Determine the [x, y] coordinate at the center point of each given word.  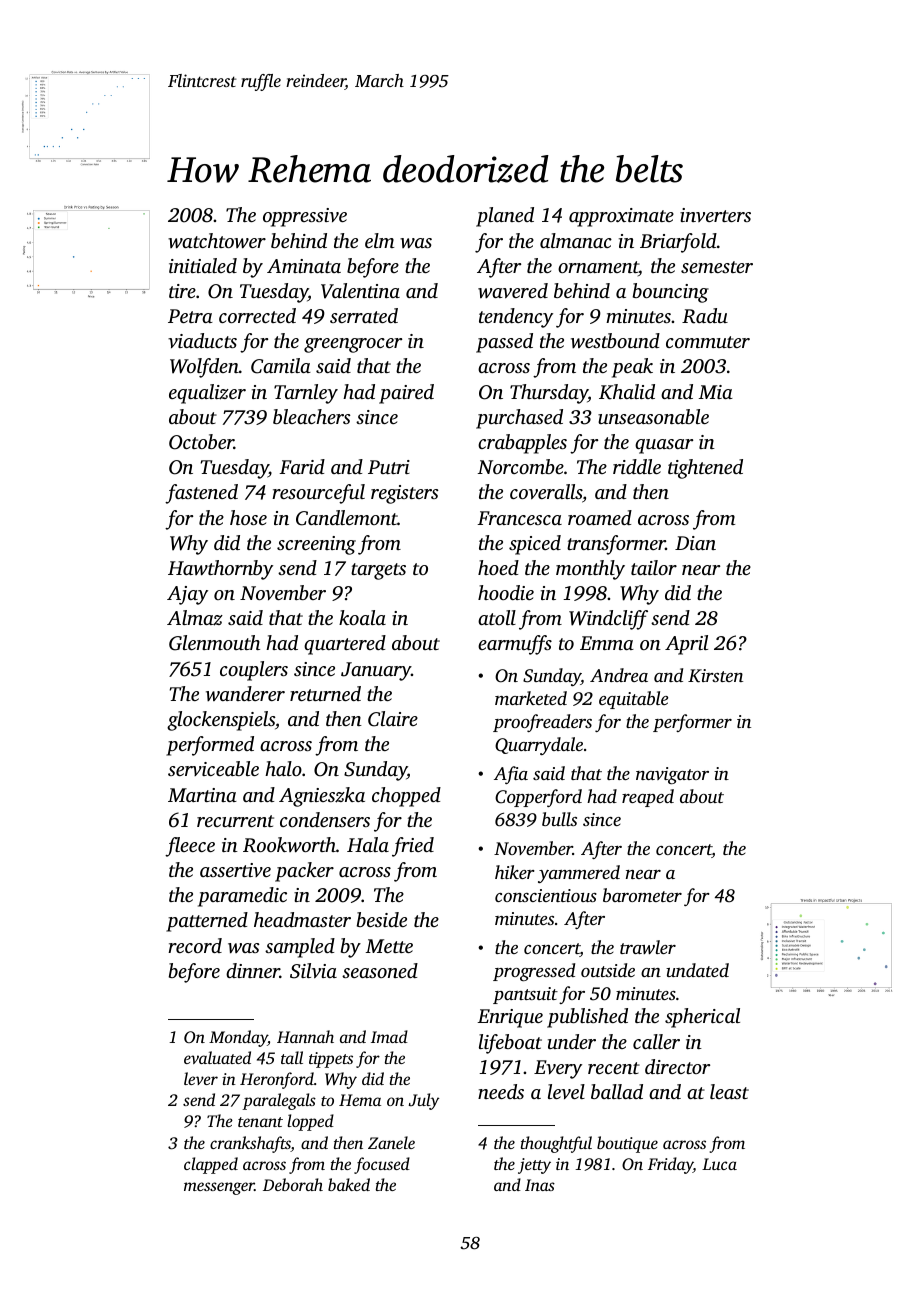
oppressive [305, 217]
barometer [642, 895]
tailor [654, 567]
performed [210, 746]
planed [505, 217]
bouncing [671, 293]
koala [362, 617]
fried [413, 847]
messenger [219, 1188]
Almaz [195, 618]
